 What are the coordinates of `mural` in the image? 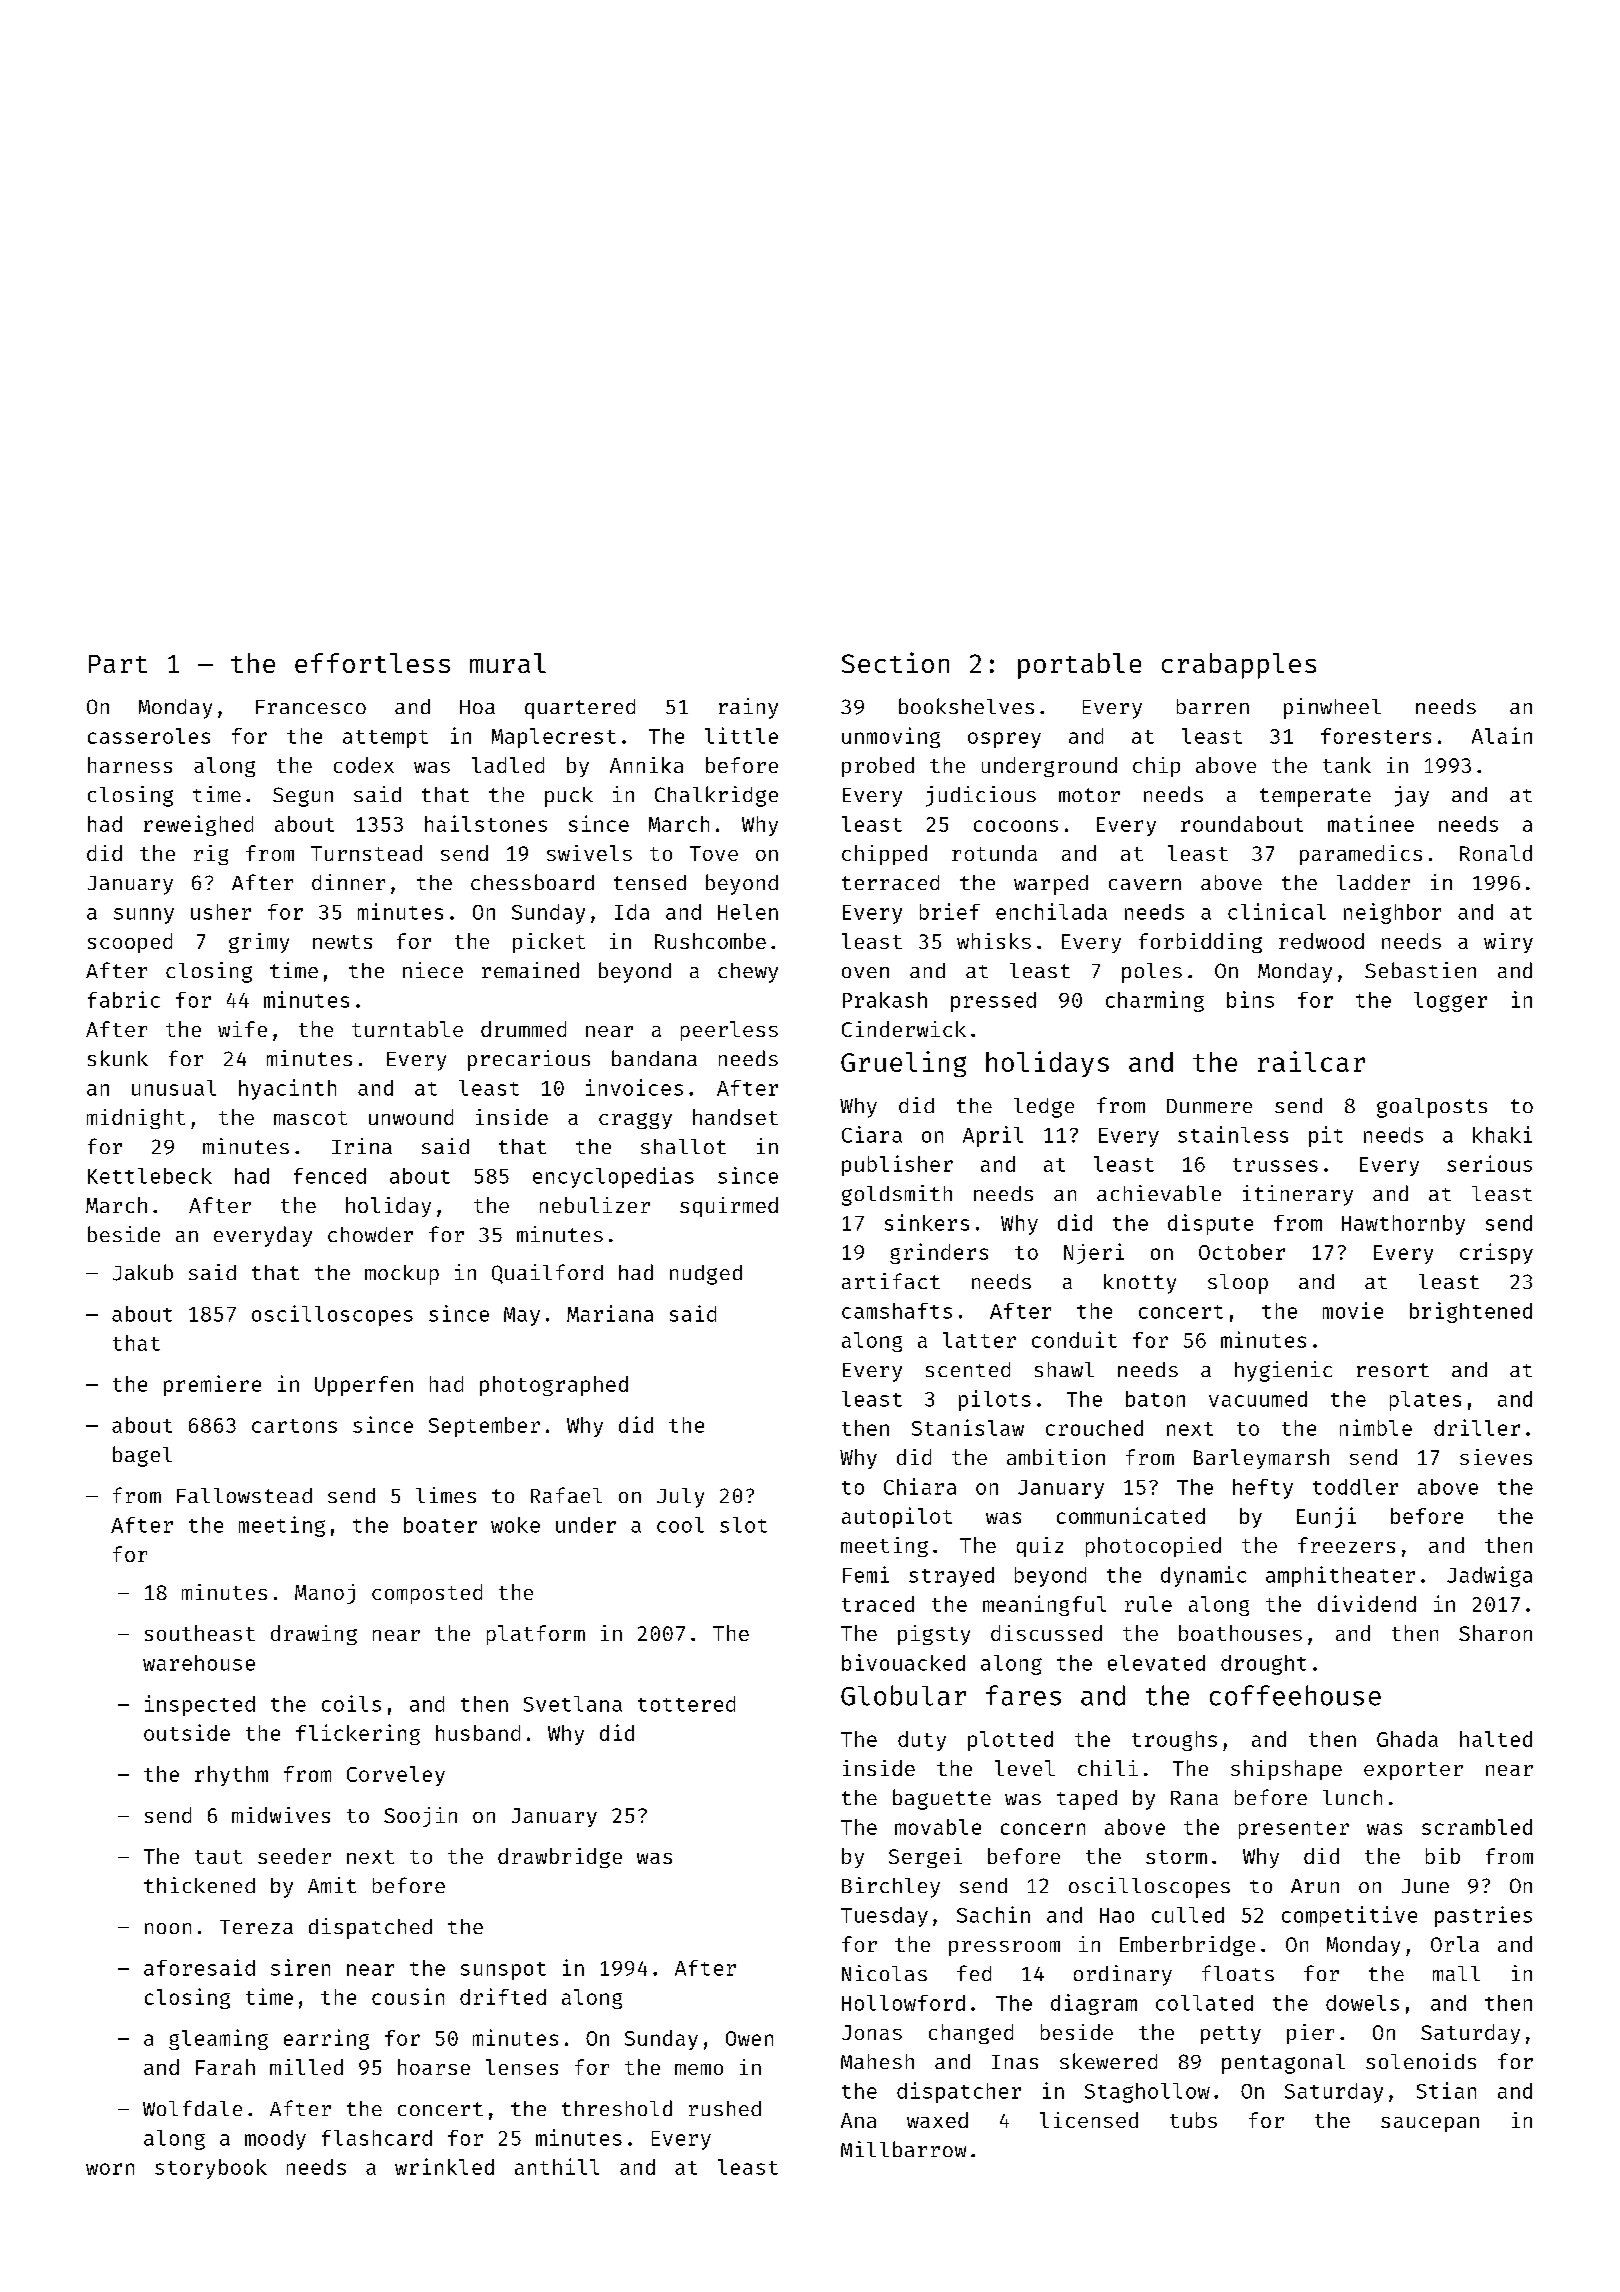 It's located at (508, 663).
